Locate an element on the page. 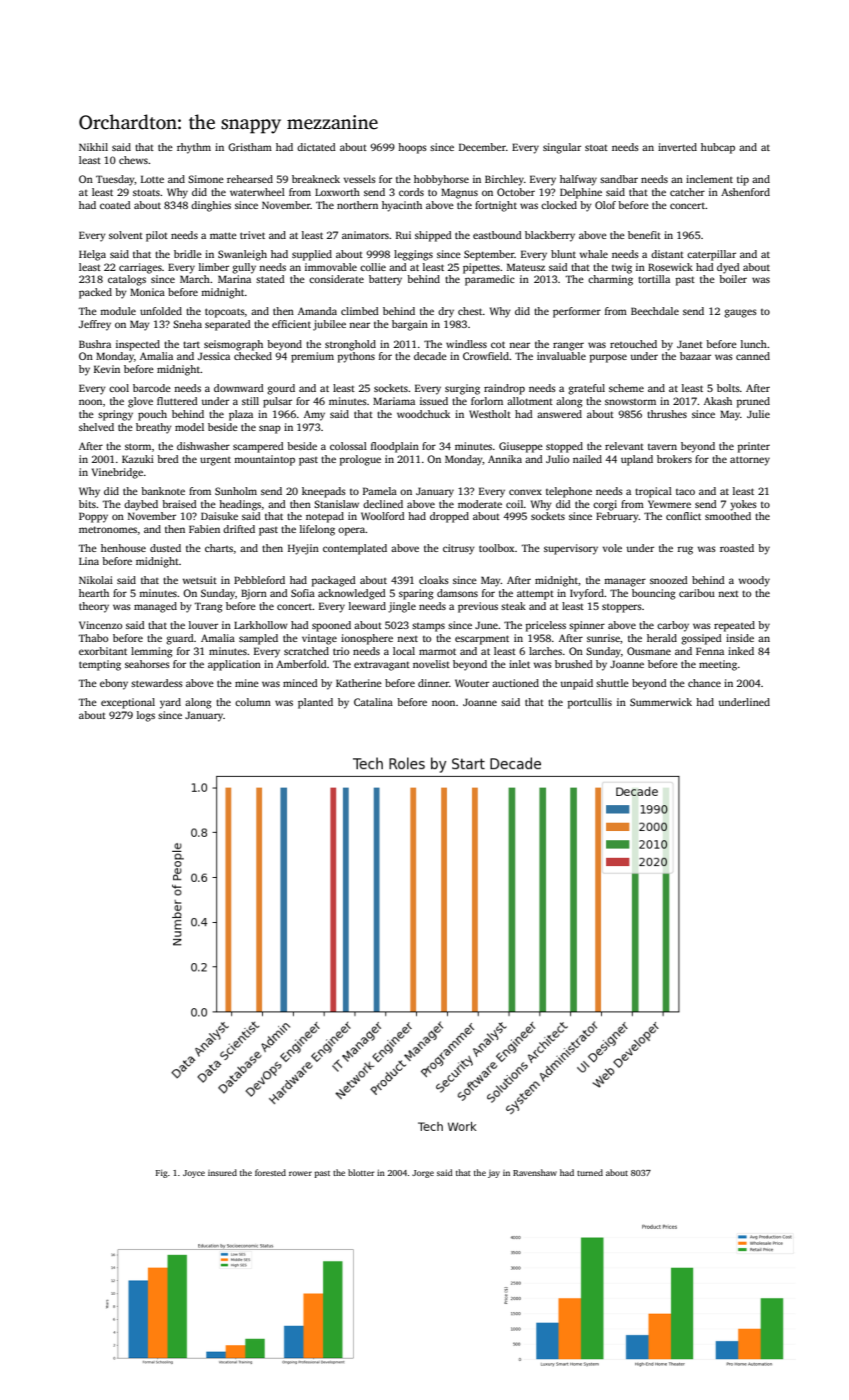  portcullis is located at coordinates (590, 703).
